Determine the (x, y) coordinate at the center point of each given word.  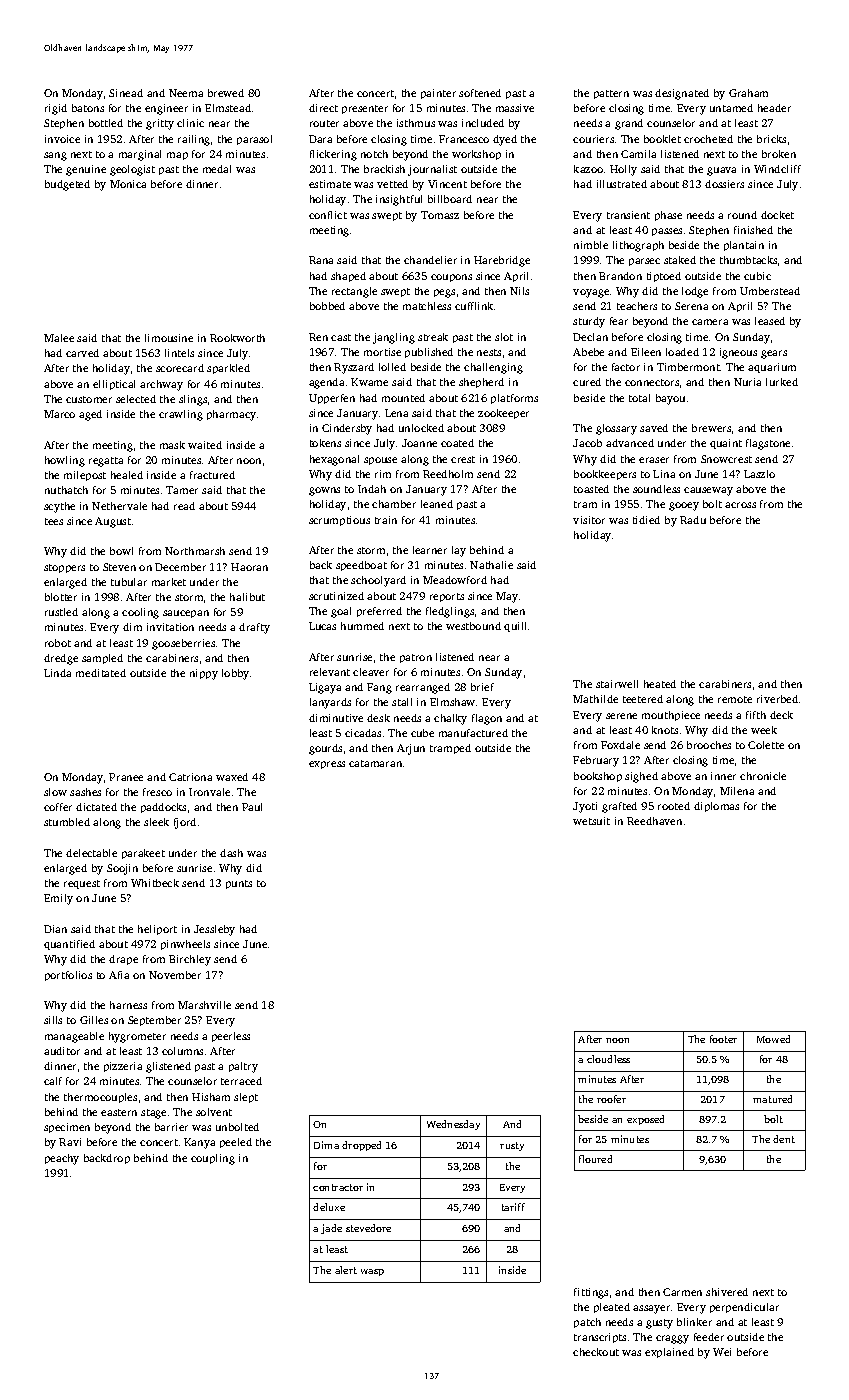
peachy (62, 1159)
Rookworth (237, 338)
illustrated (622, 184)
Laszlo (759, 474)
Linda (57, 673)
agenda (326, 383)
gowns (324, 491)
